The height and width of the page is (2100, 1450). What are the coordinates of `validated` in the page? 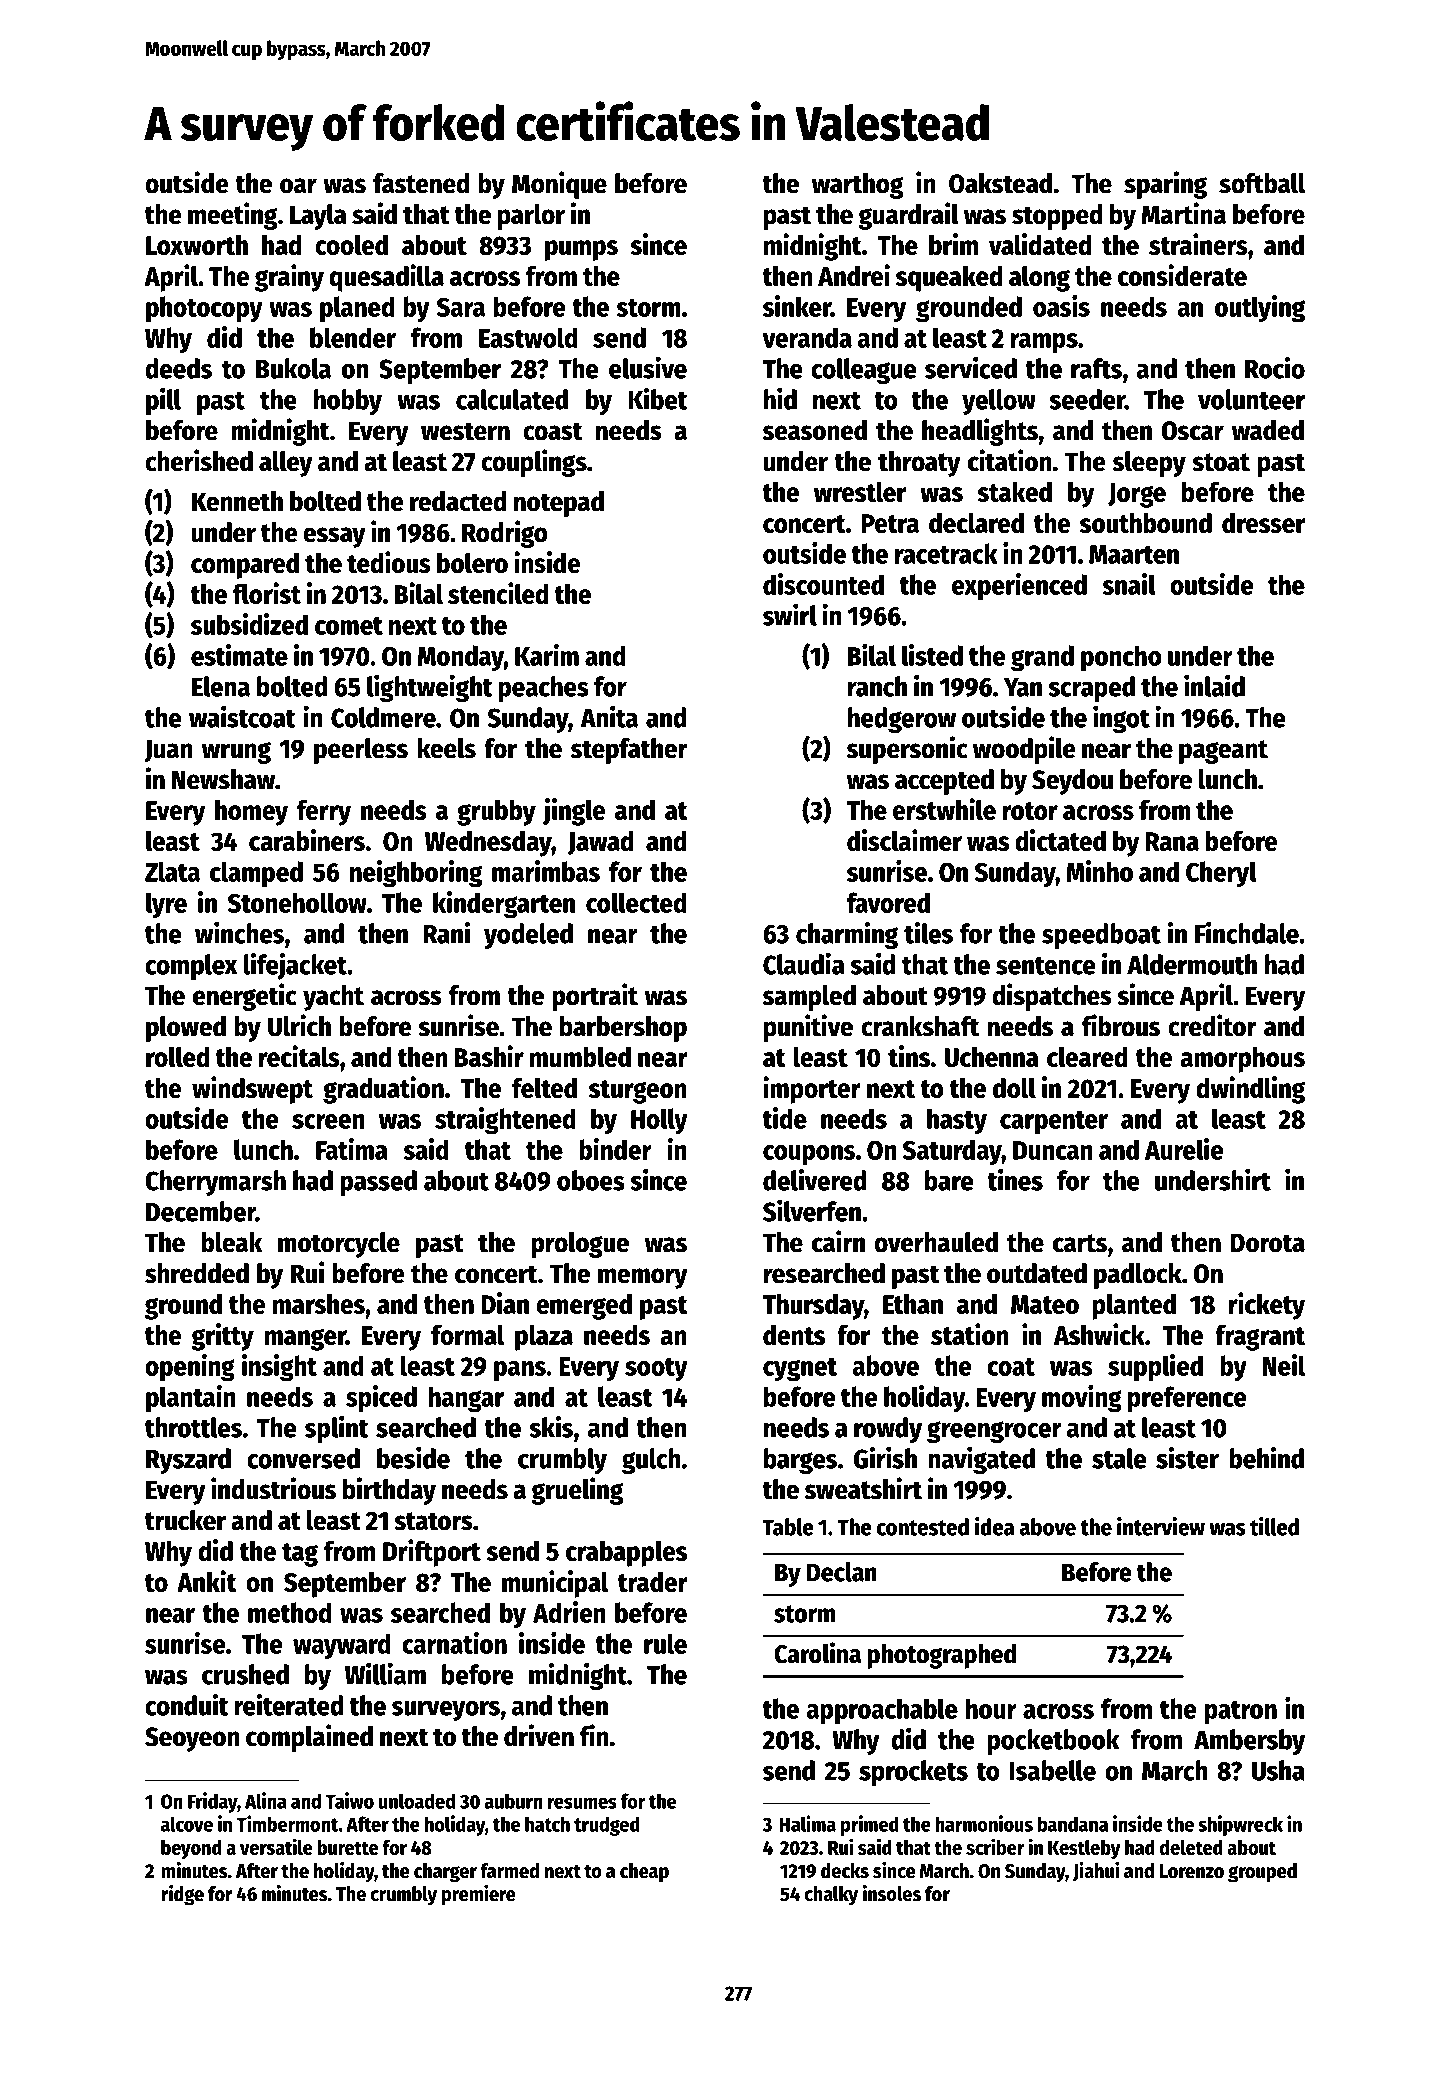 It's located at (1040, 244).
